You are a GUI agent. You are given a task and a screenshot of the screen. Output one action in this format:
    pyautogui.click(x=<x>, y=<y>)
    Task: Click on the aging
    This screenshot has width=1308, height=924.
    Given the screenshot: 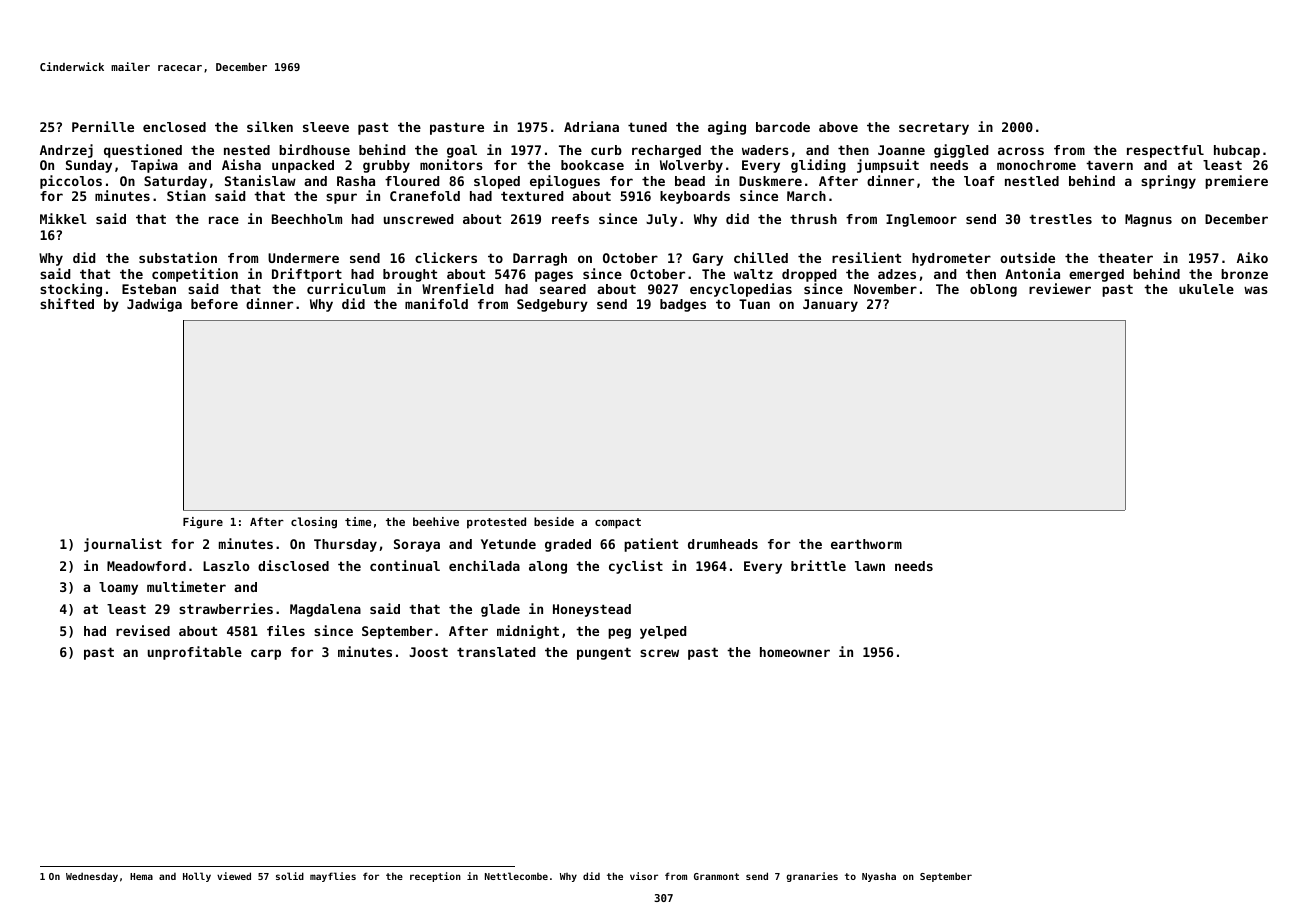 What is the action you would take?
    pyautogui.click(x=727, y=128)
